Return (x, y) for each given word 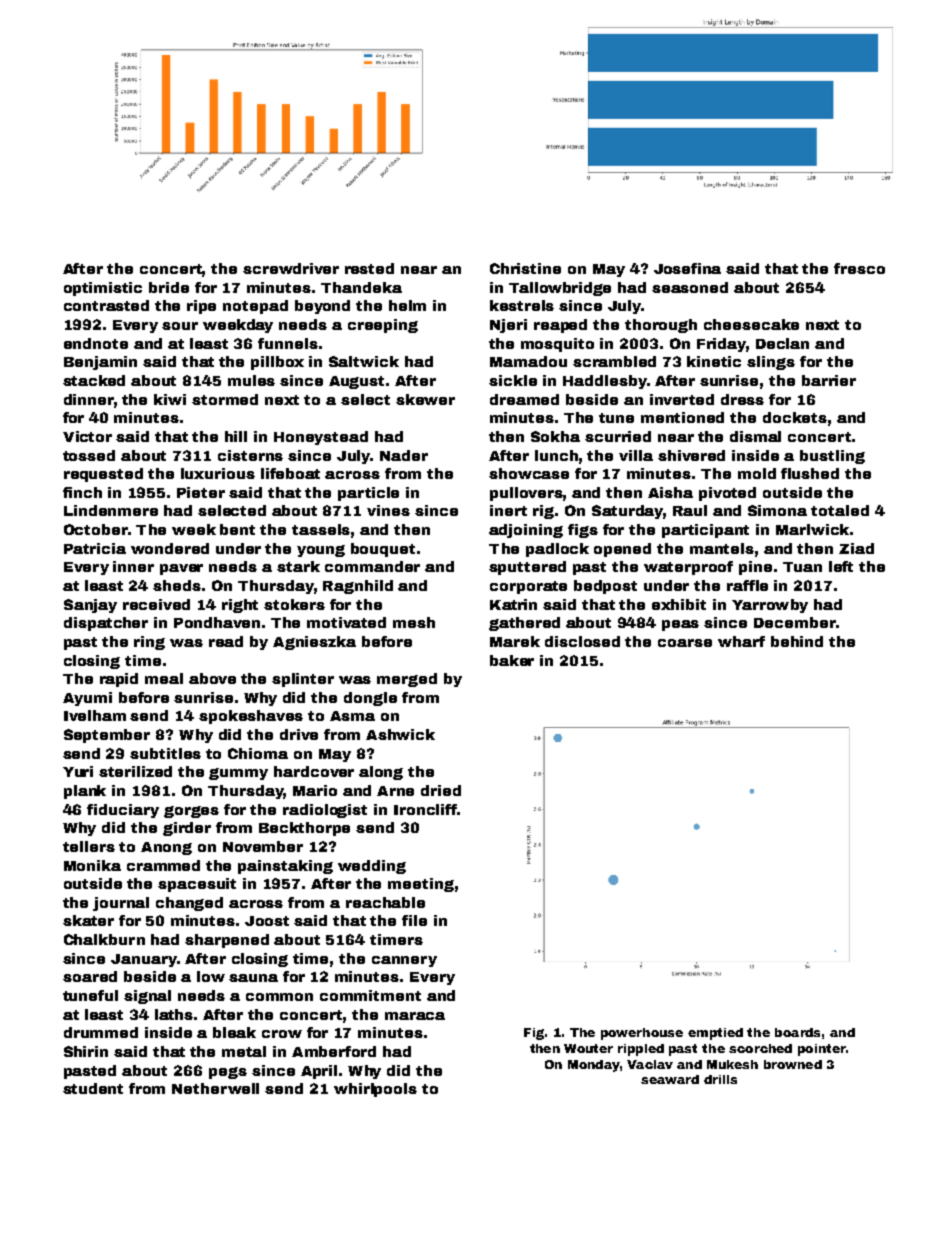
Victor (87, 436)
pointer (822, 1050)
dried (441, 790)
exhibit (679, 604)
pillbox (277, 363)
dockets (795, 417)
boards (797, 1032)
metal (244, 1051)
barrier (829, 380)
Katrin (513, 604)
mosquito (557, 345)
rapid (119, 680)
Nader (404, 455)
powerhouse (642, 1034)
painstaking (285, 867)
